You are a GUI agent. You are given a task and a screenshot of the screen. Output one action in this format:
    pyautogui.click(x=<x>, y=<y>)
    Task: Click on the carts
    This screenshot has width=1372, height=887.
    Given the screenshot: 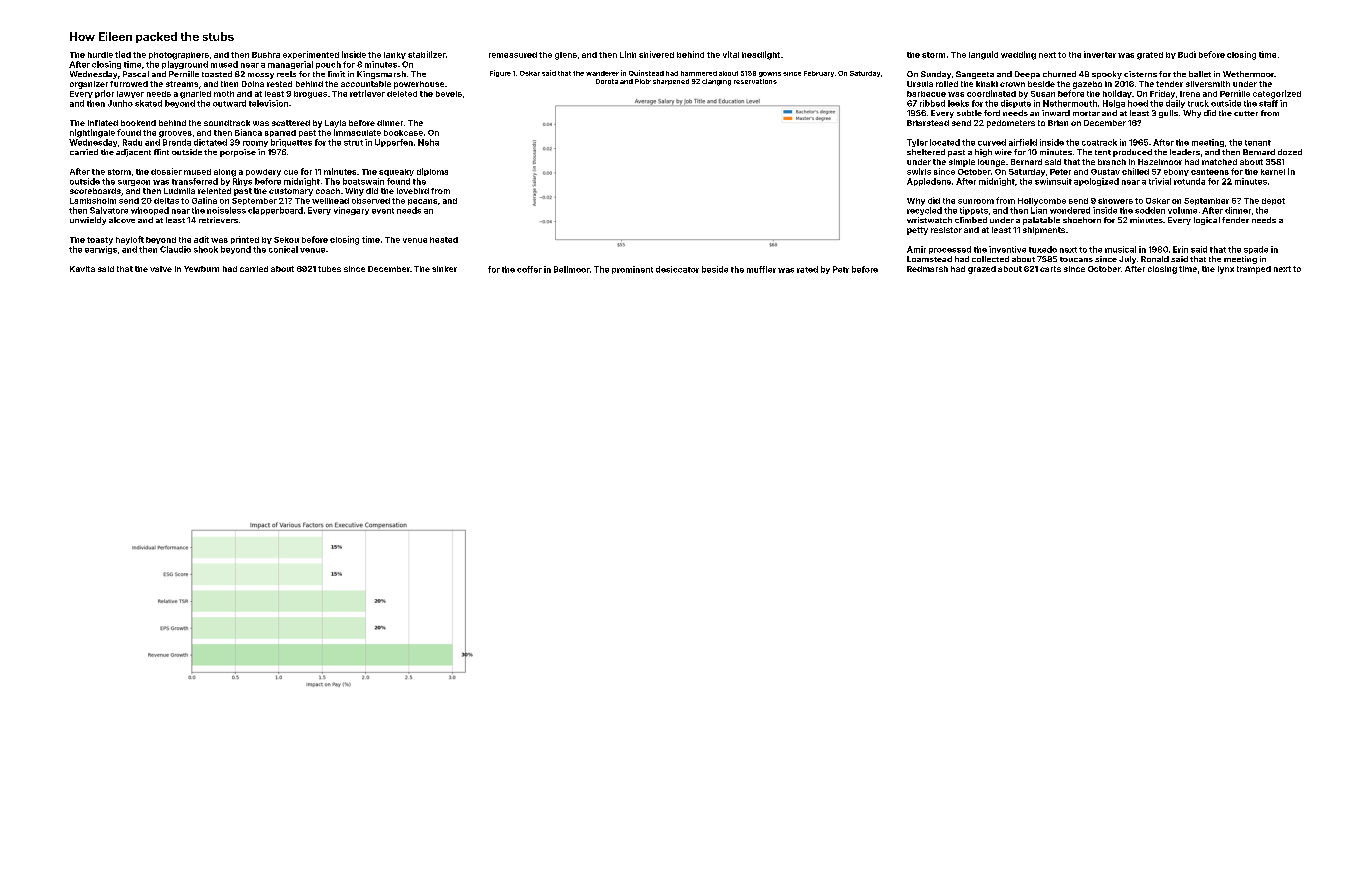 What is the action you would take?
    pyautogui.click(x=1050, y=269)
